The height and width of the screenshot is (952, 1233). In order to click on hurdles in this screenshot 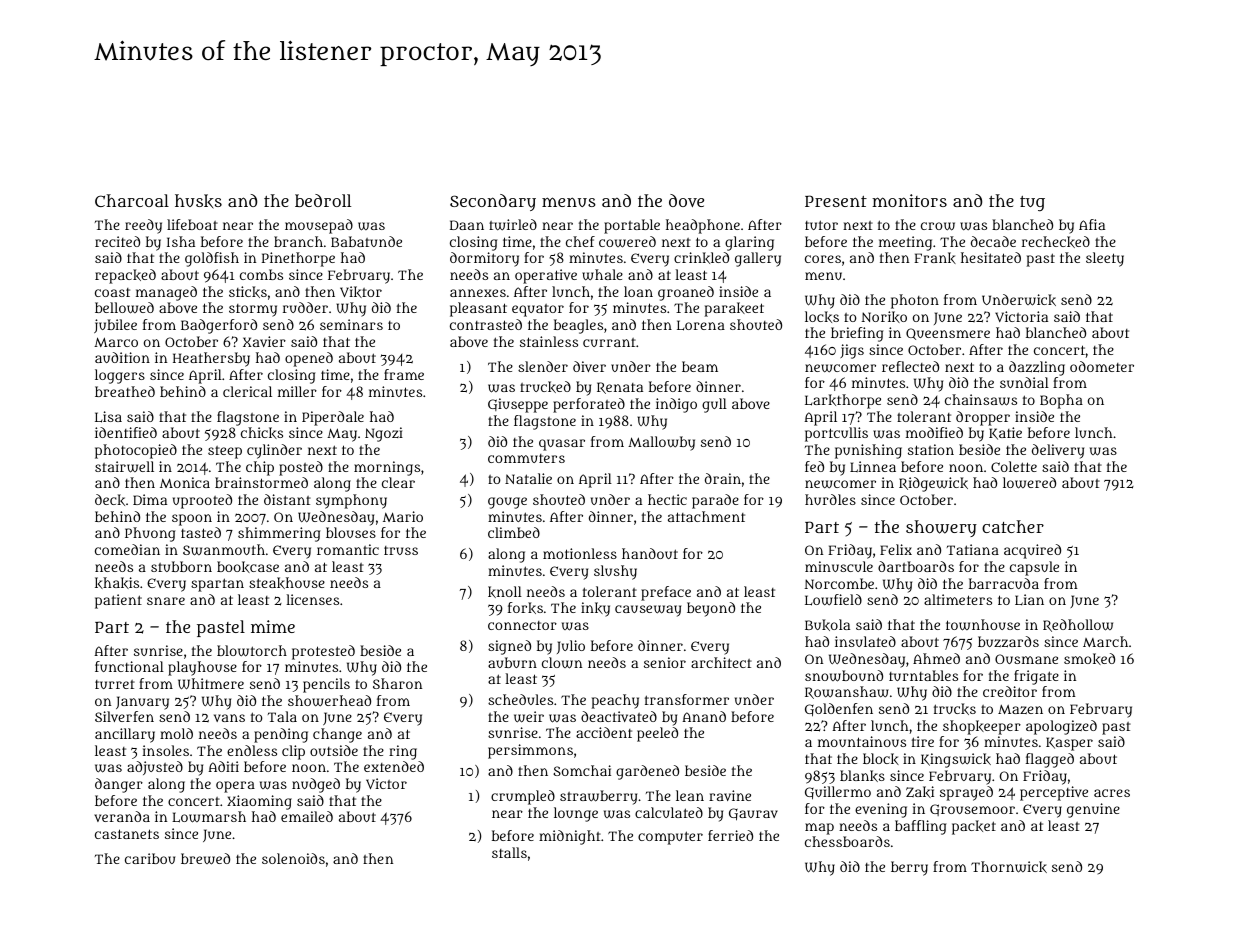, I will do `click(830, 499)`.
